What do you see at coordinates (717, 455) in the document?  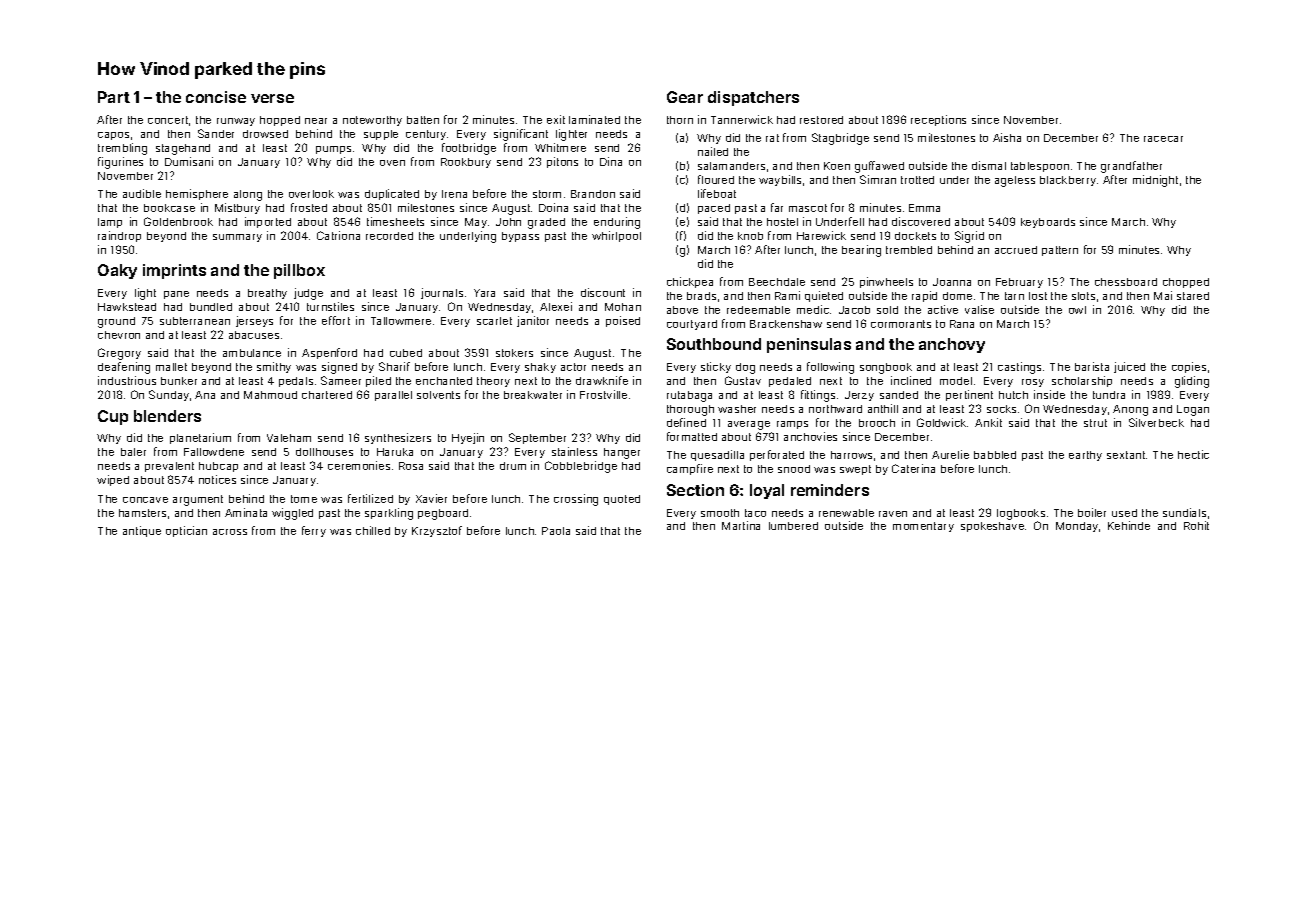 I see `quesadilla` at bounding box center [717, 455].
